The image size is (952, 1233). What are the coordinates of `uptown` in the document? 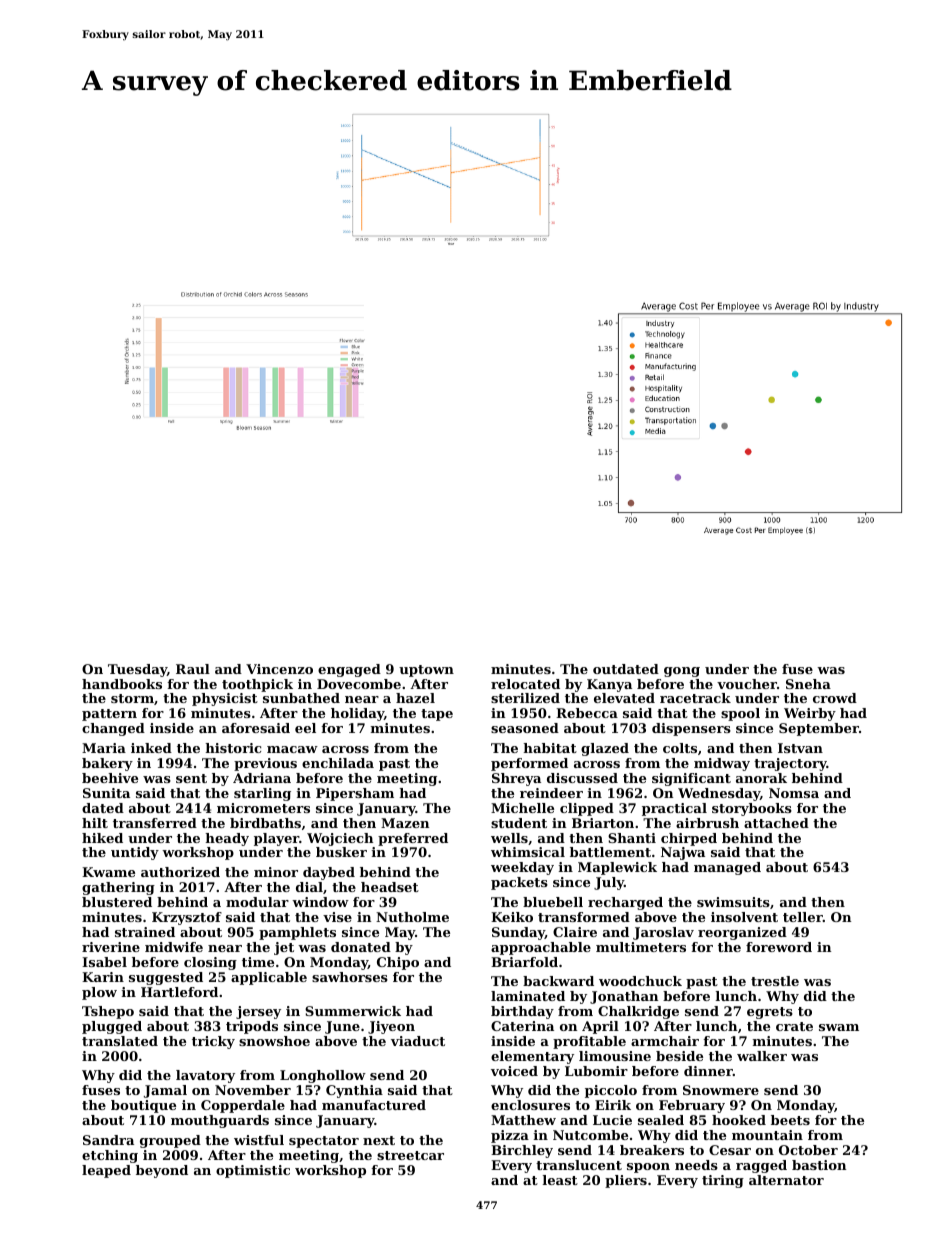 It's located at (426, 671).
